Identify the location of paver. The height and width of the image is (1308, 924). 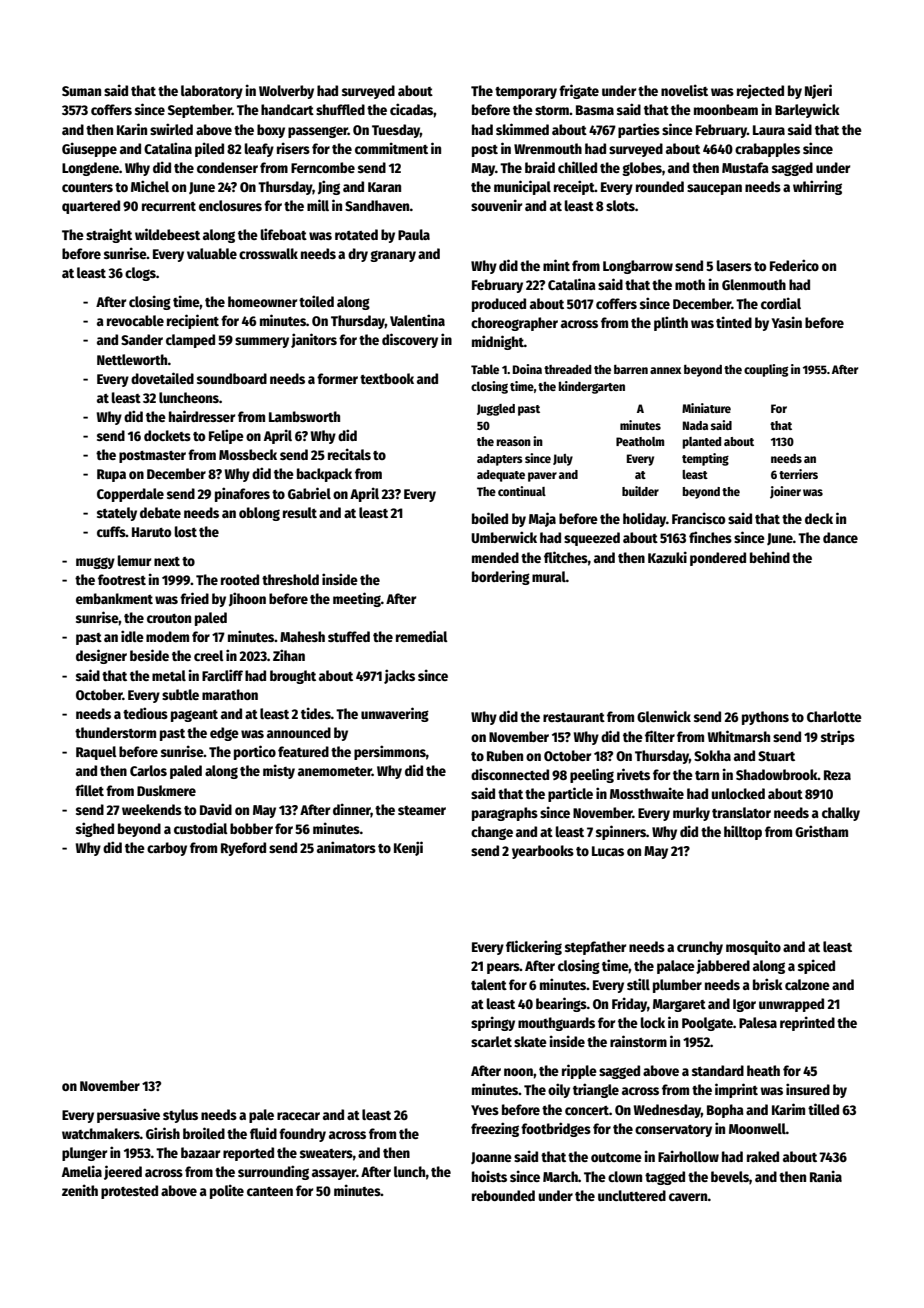
(542, 477).
